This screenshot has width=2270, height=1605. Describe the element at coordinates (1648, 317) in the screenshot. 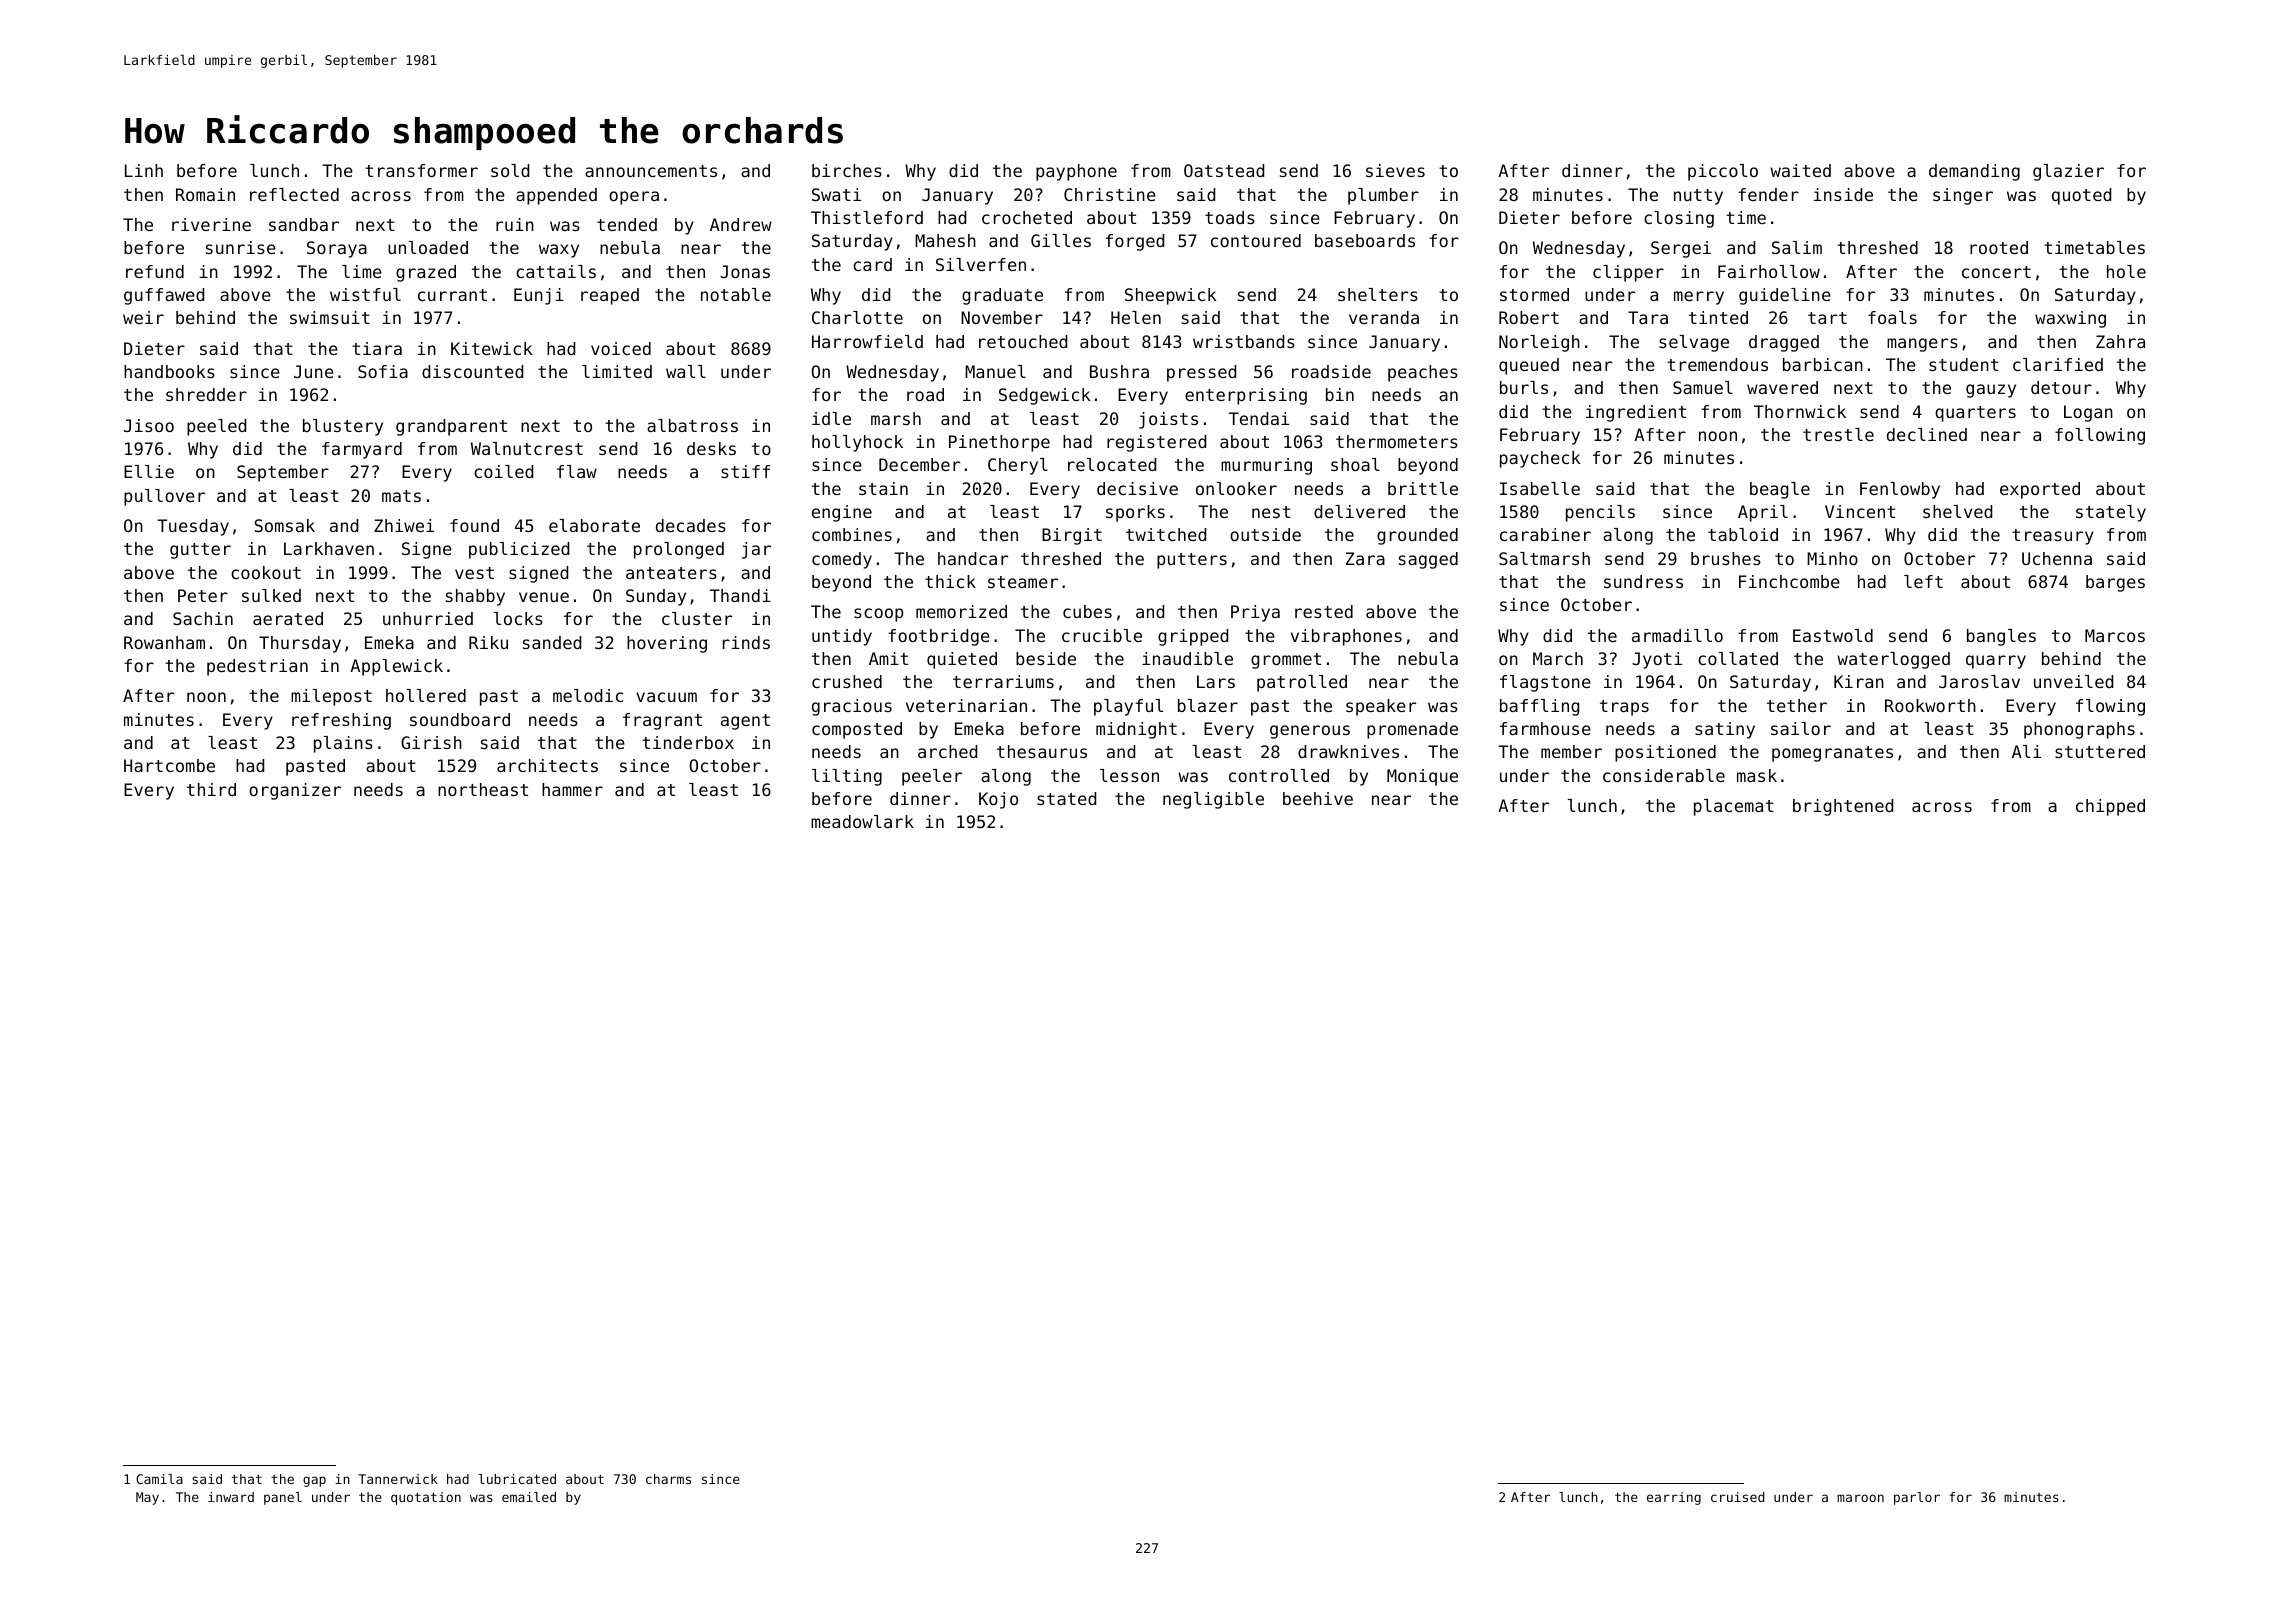

I see `Tara` at that location.
